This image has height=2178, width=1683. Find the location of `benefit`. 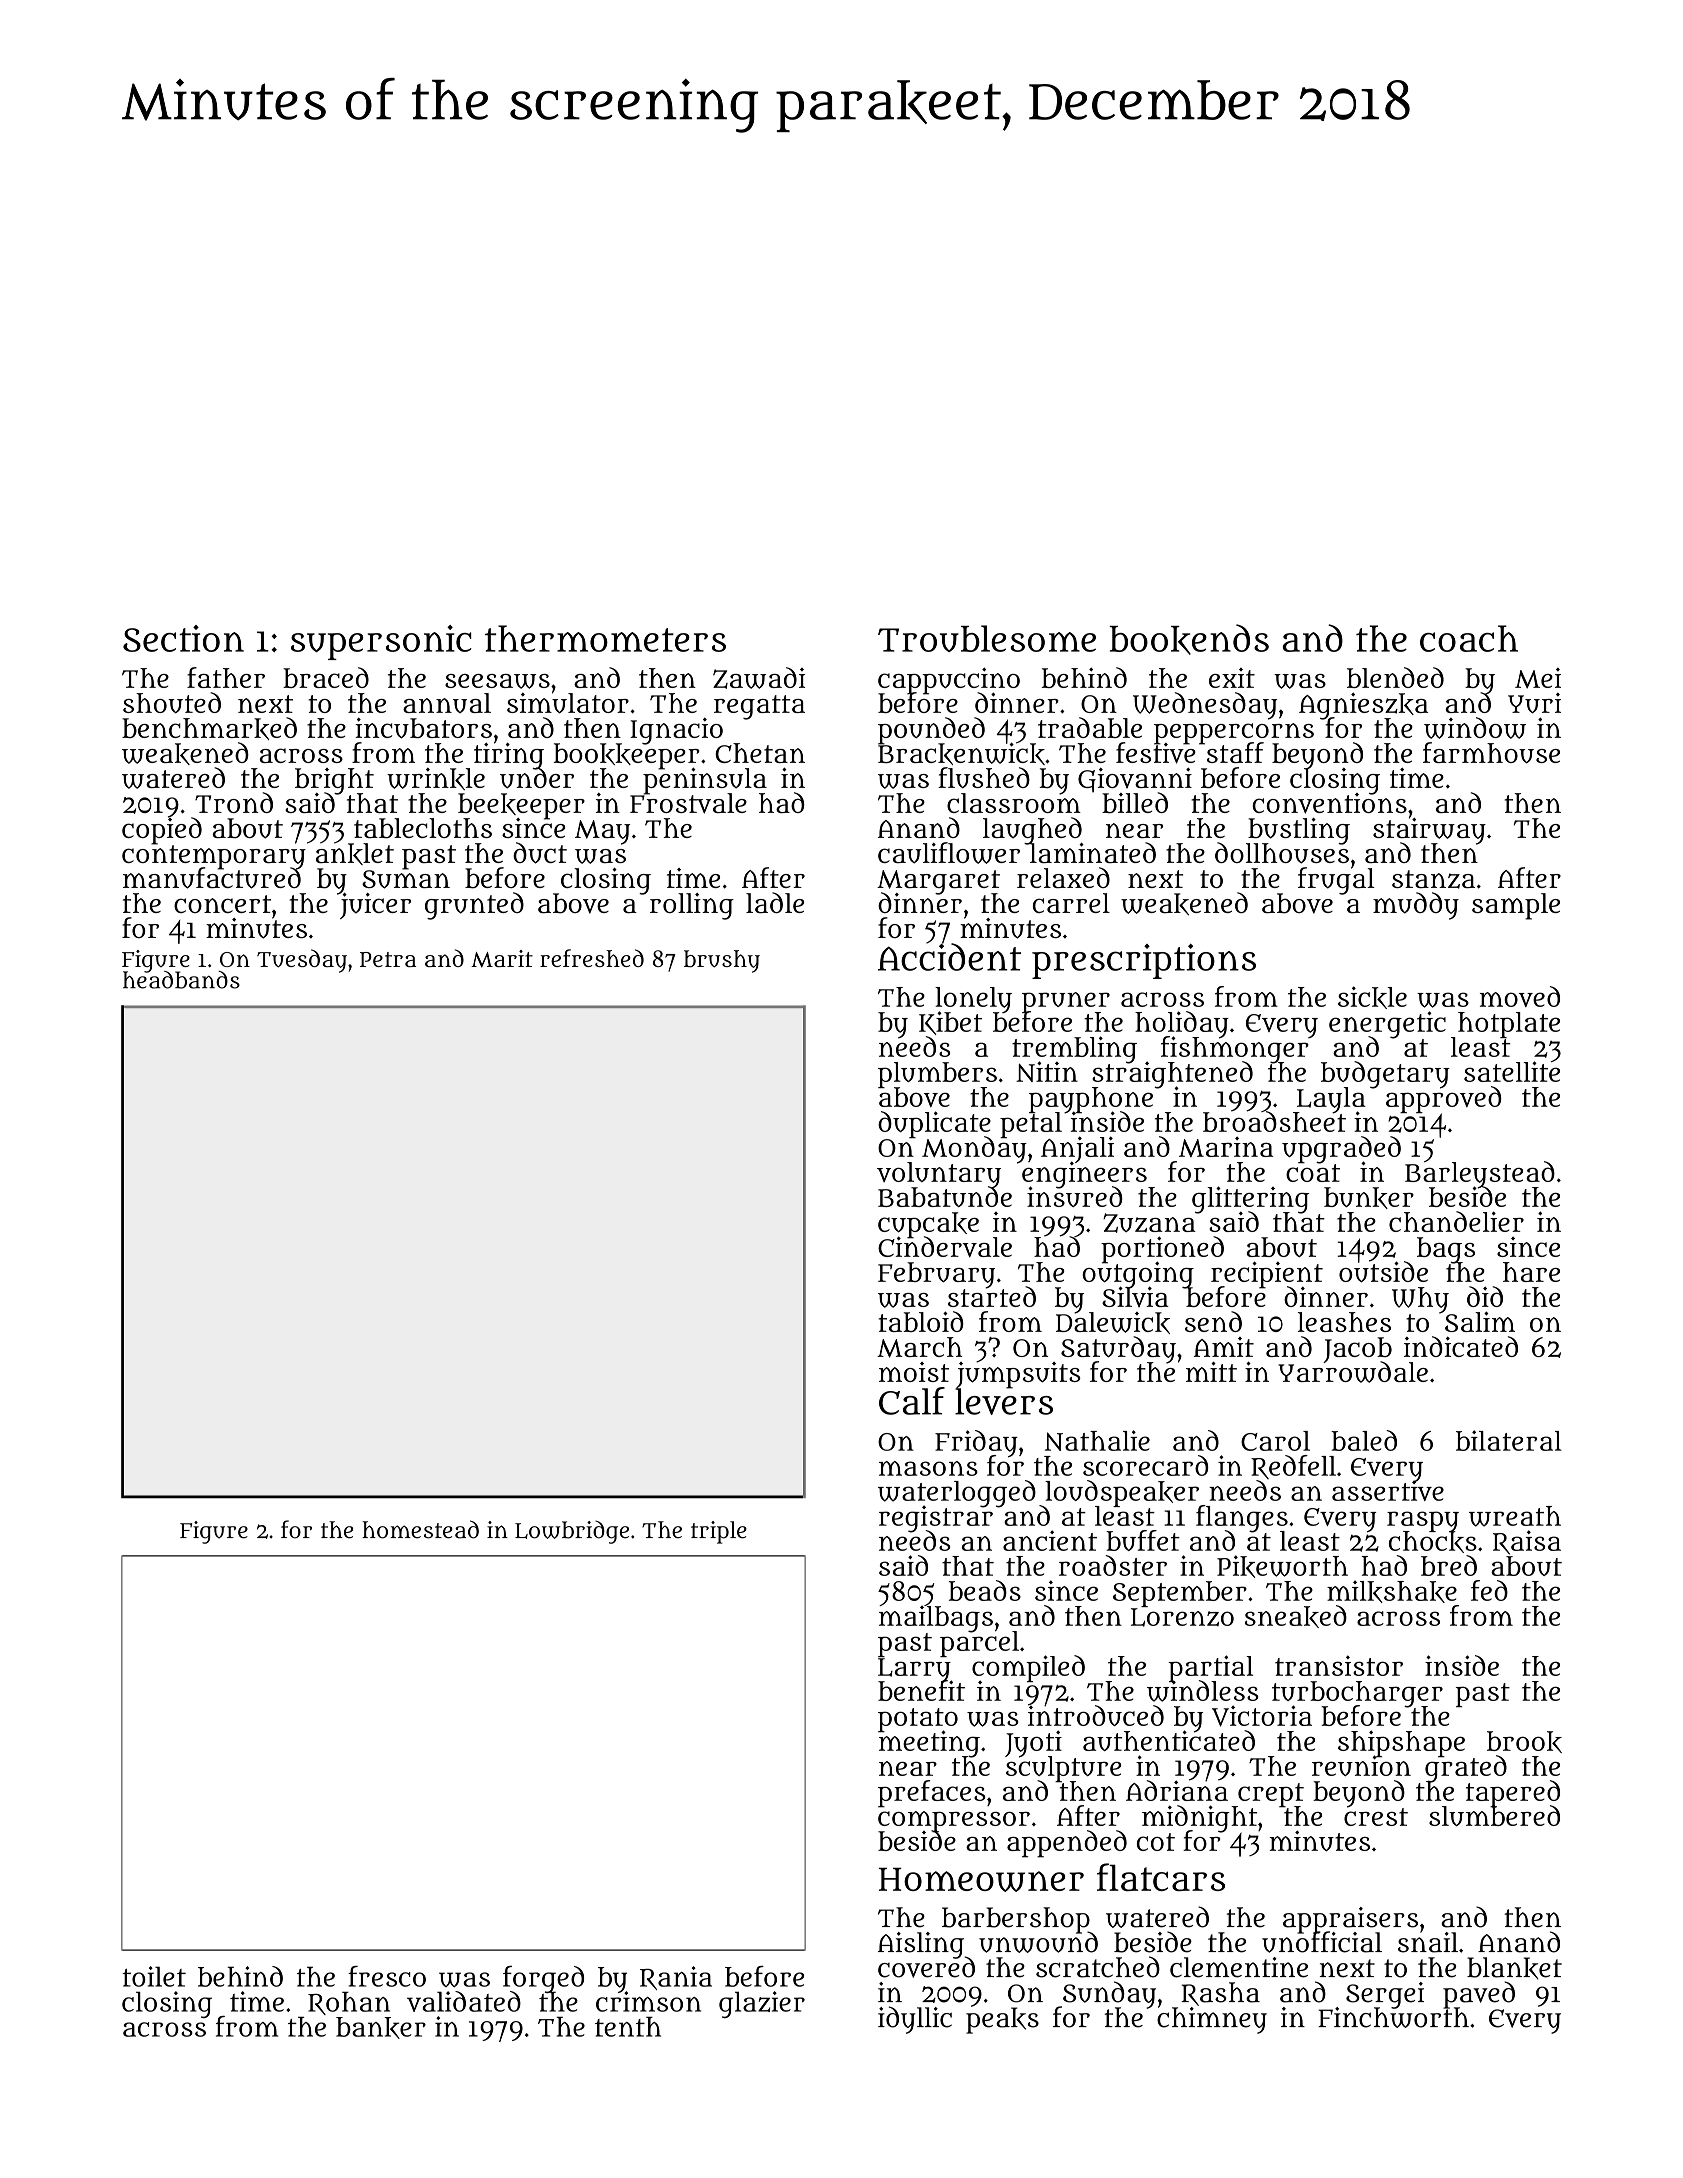

benefit is located at coordinates (921, 1691).
